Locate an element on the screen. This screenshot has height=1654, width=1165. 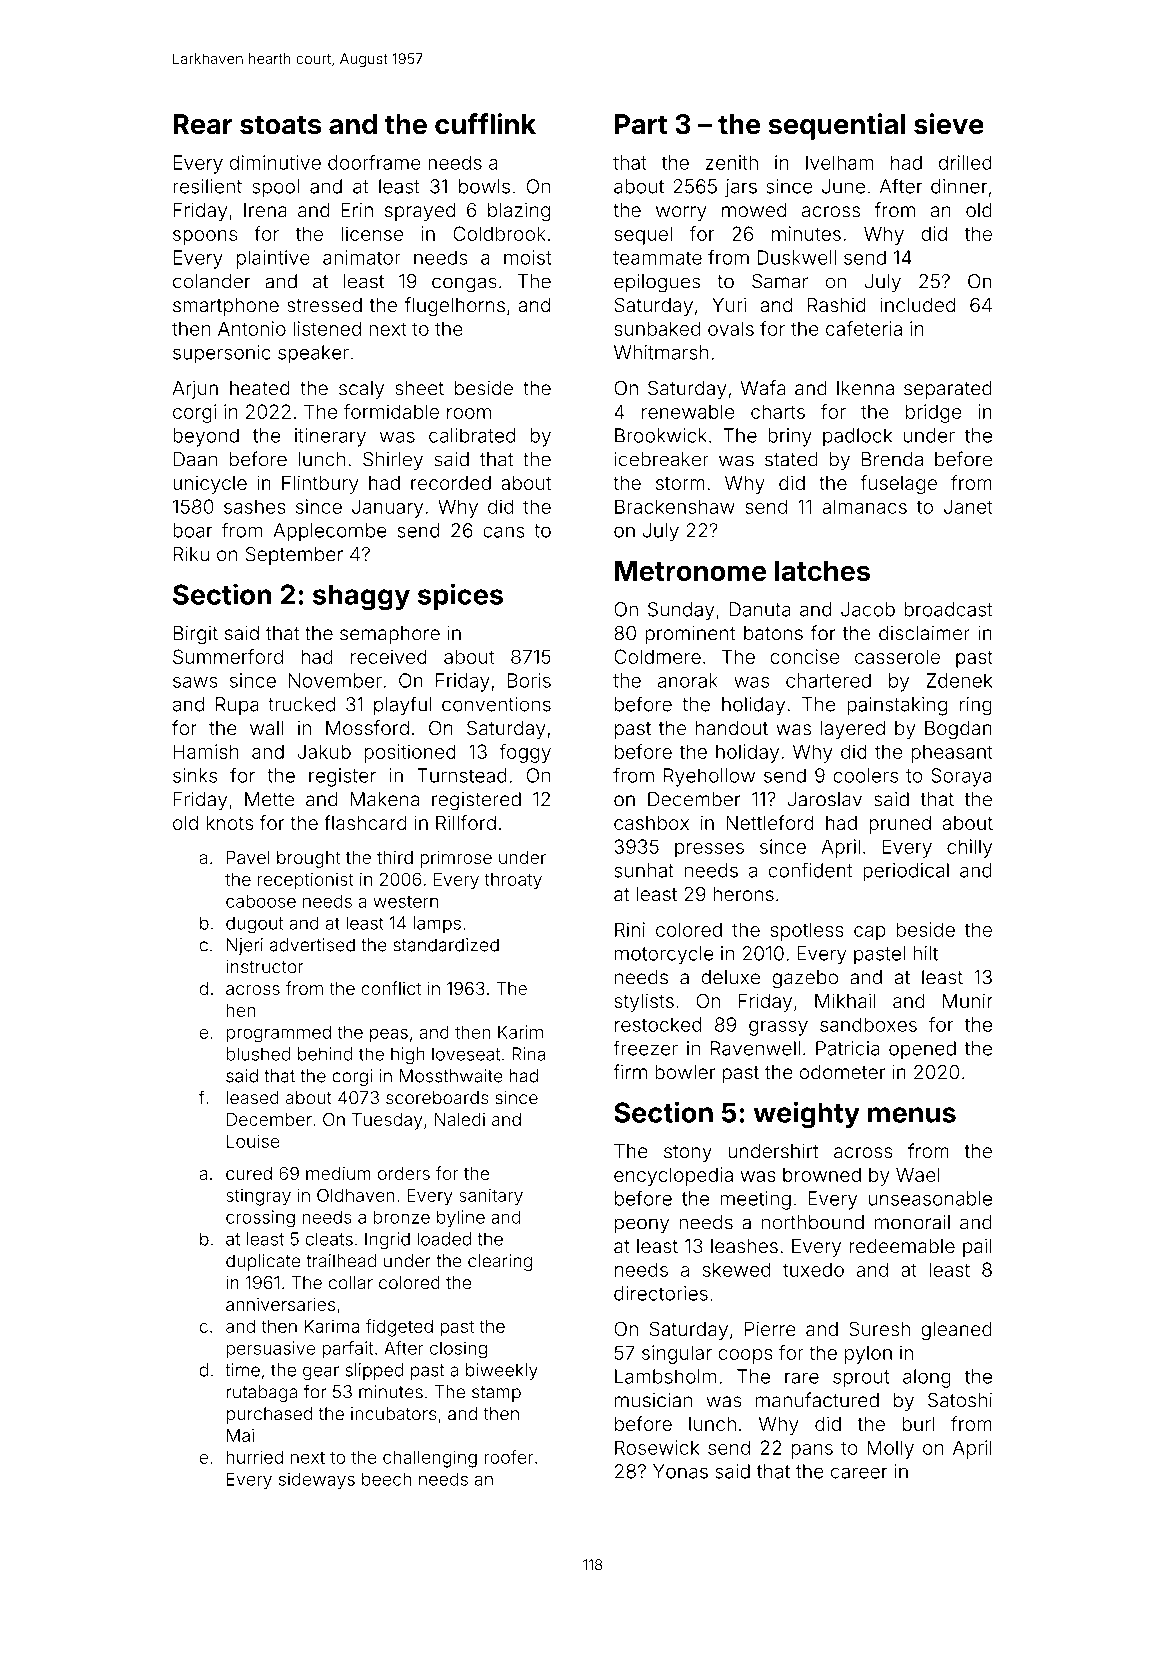
stoats is located at coordinates (280, 125).
